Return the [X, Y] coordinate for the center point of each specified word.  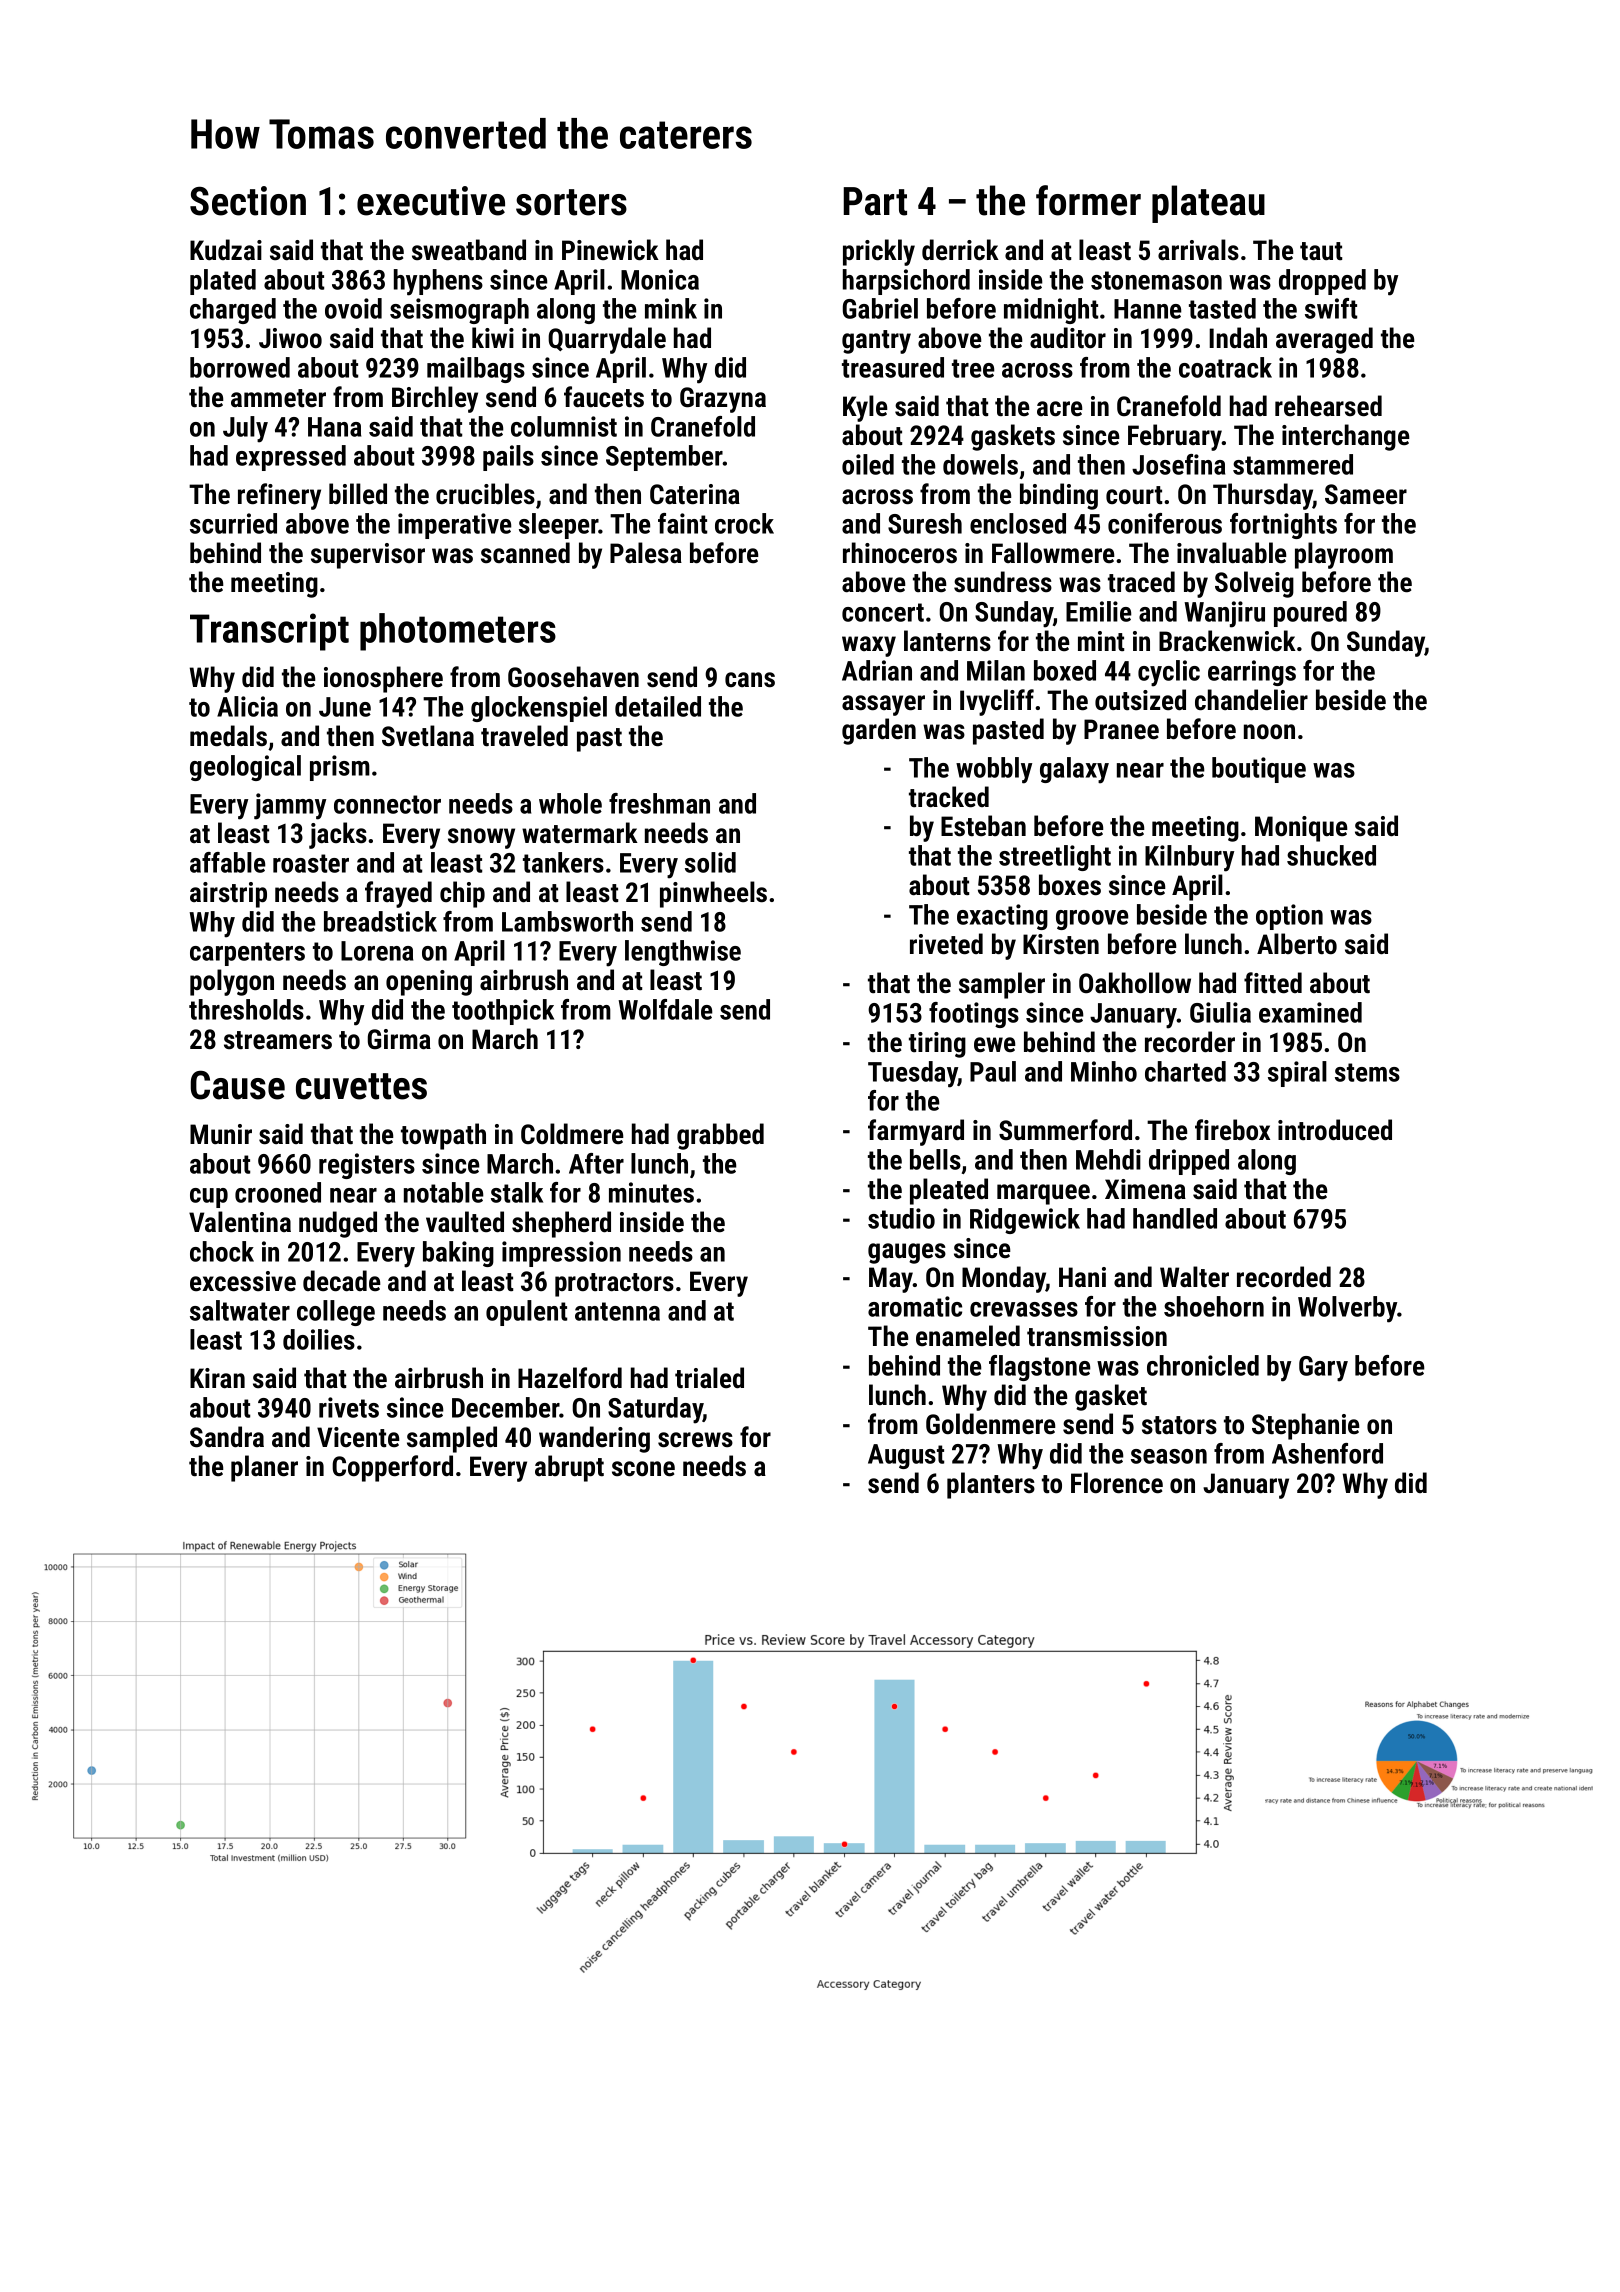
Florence [1117, 1483]
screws [695, 1440]
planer [264, 1468]
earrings [1252, 673]
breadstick [380, 921]
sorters [571, 202]
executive [431, 201]
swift [1331, 308]
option [1289, 917]
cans [750, 680]
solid [710, 862]
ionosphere [383, 679]
